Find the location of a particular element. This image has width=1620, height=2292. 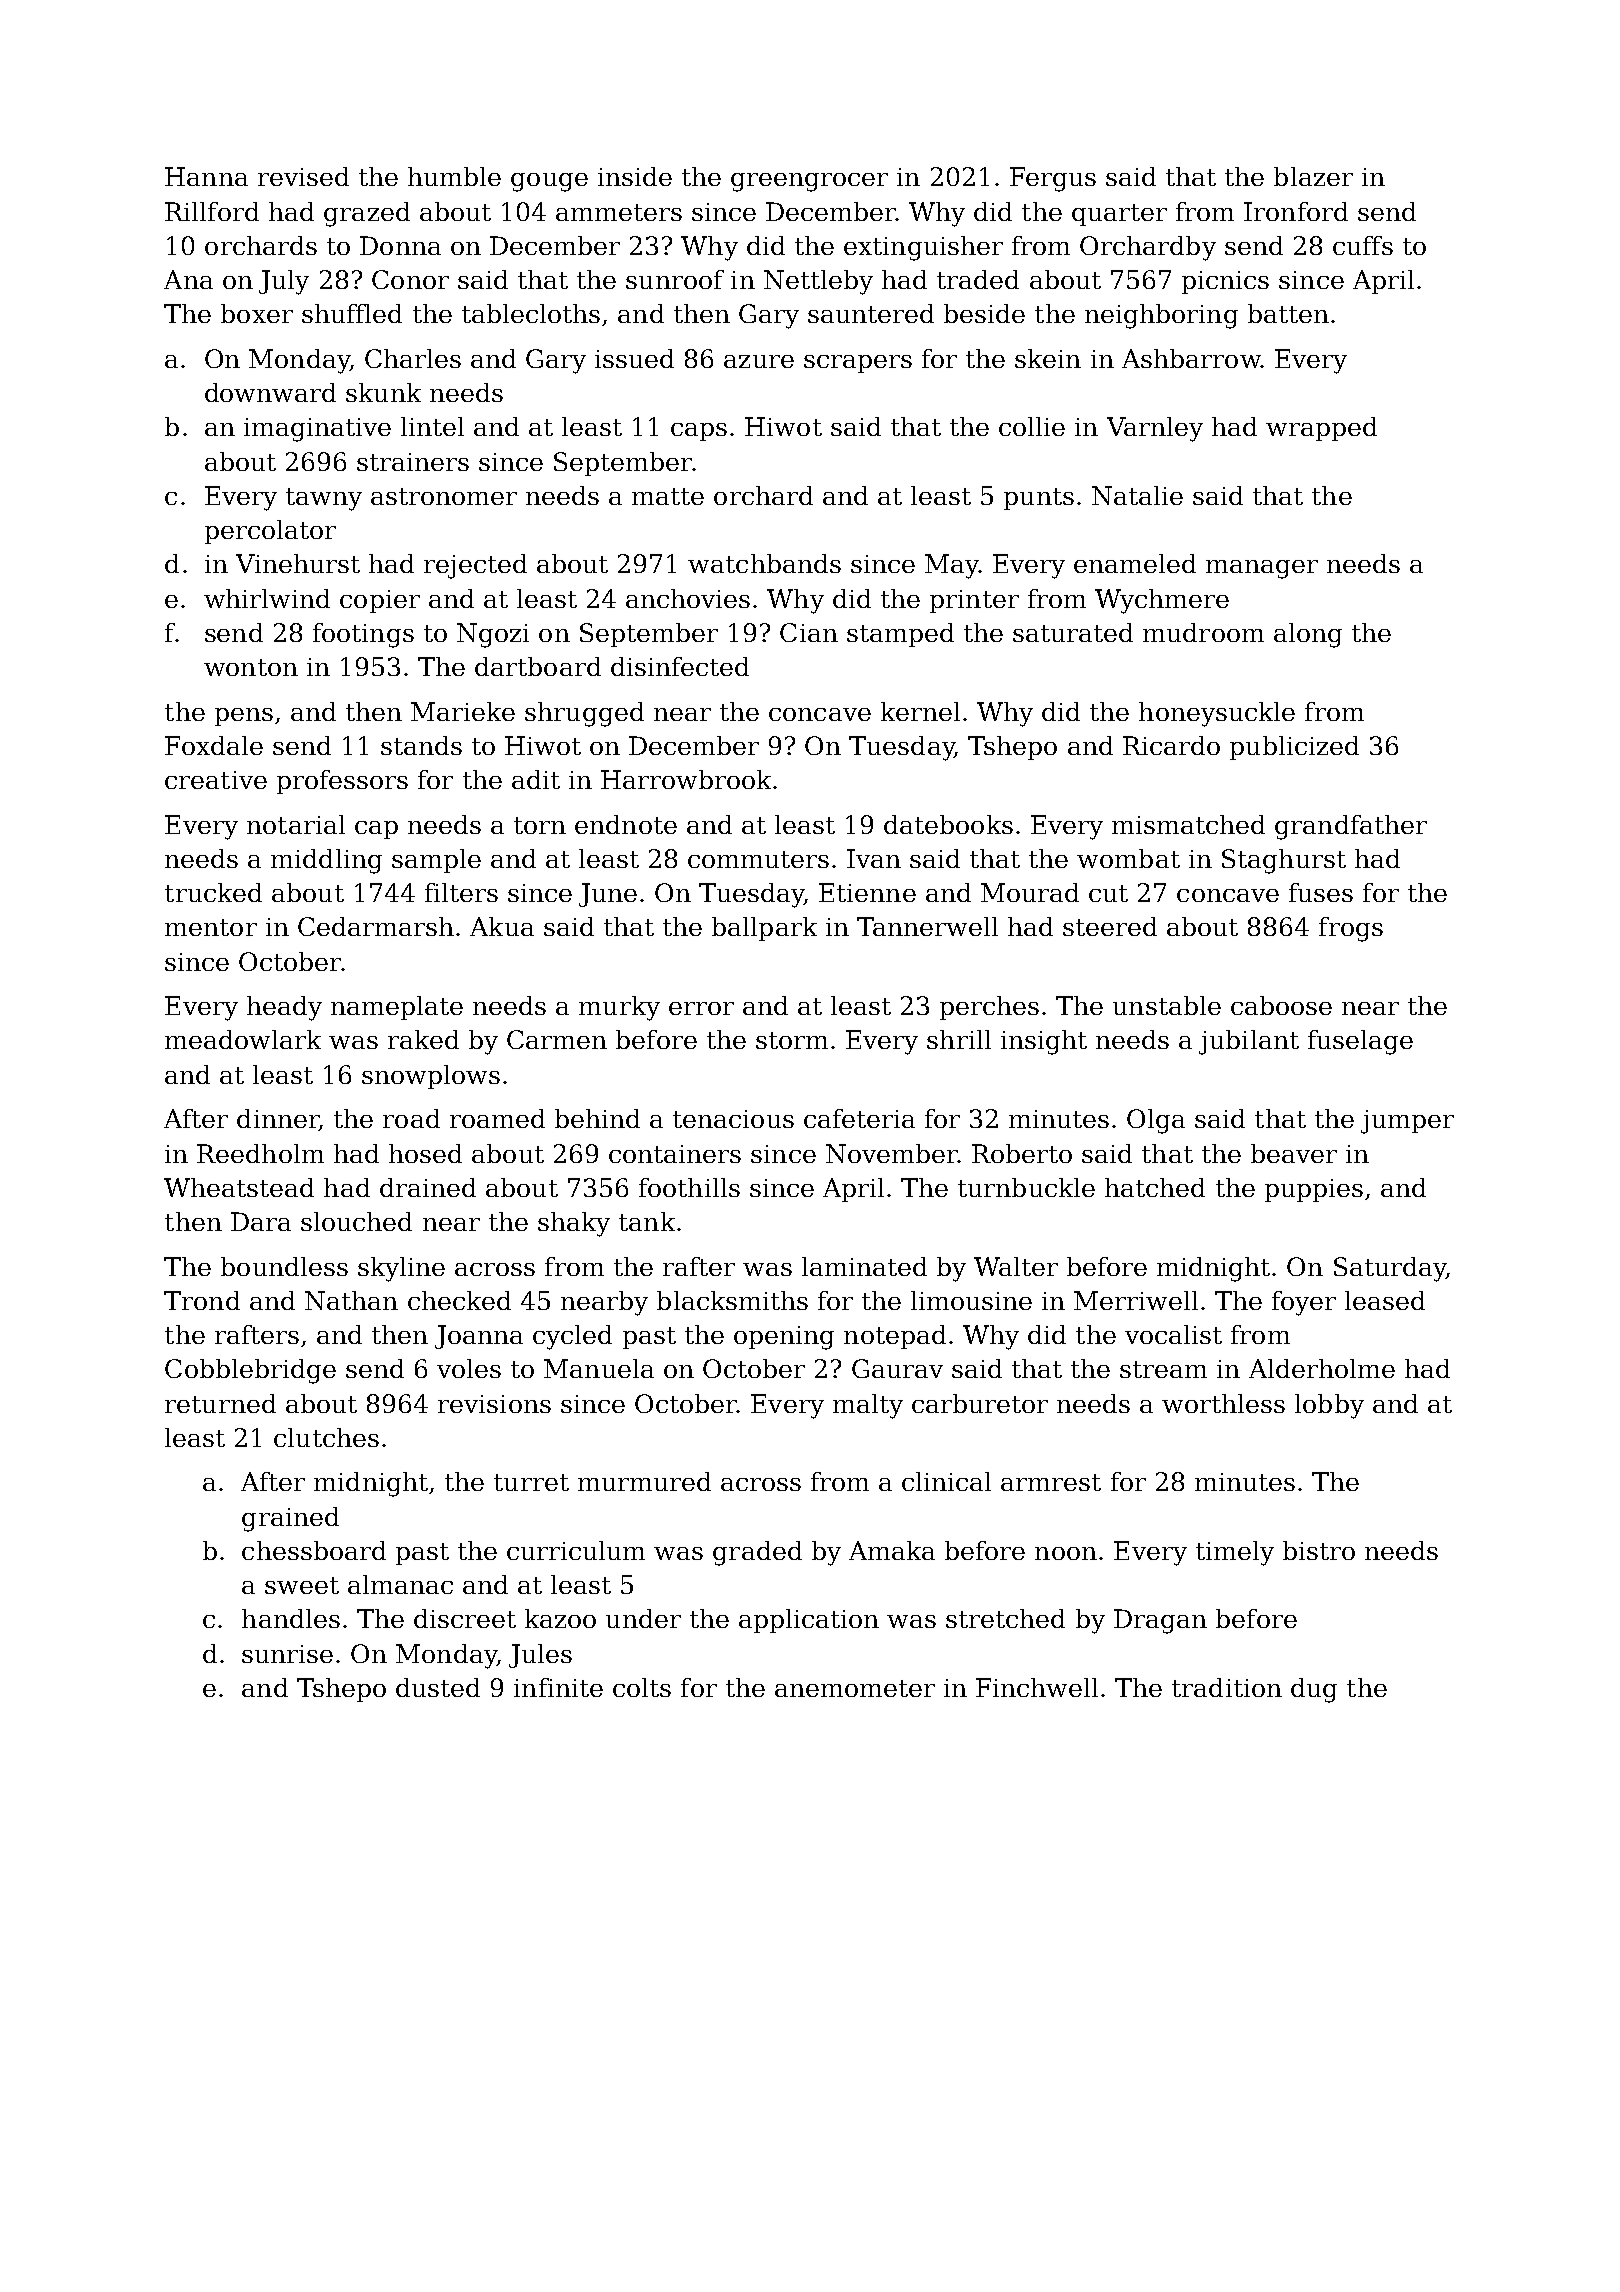

blazer is located at coordinates (1313, 176).
